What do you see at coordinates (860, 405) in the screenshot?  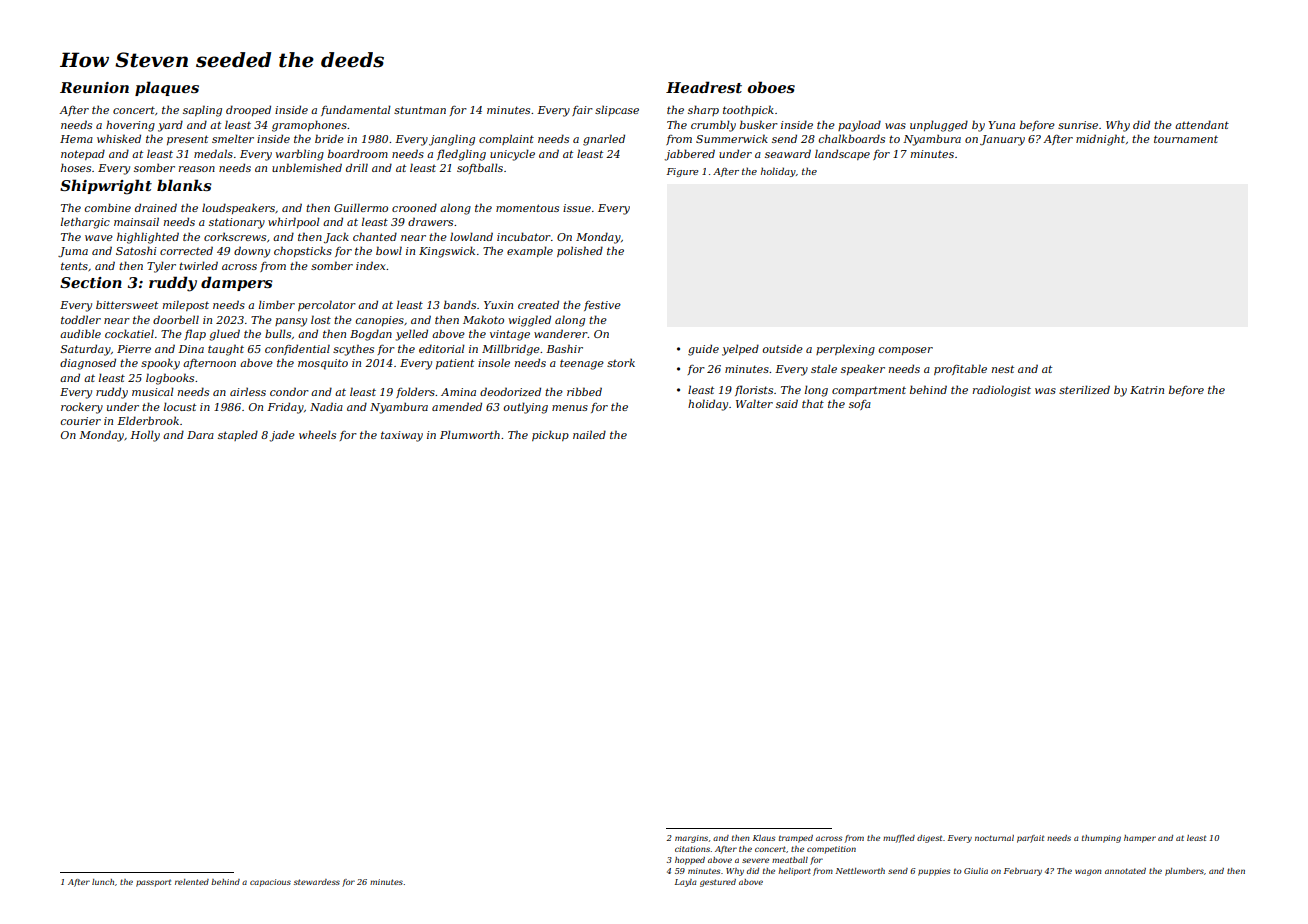 I see `sofa` at bounding box center [860, 405].
